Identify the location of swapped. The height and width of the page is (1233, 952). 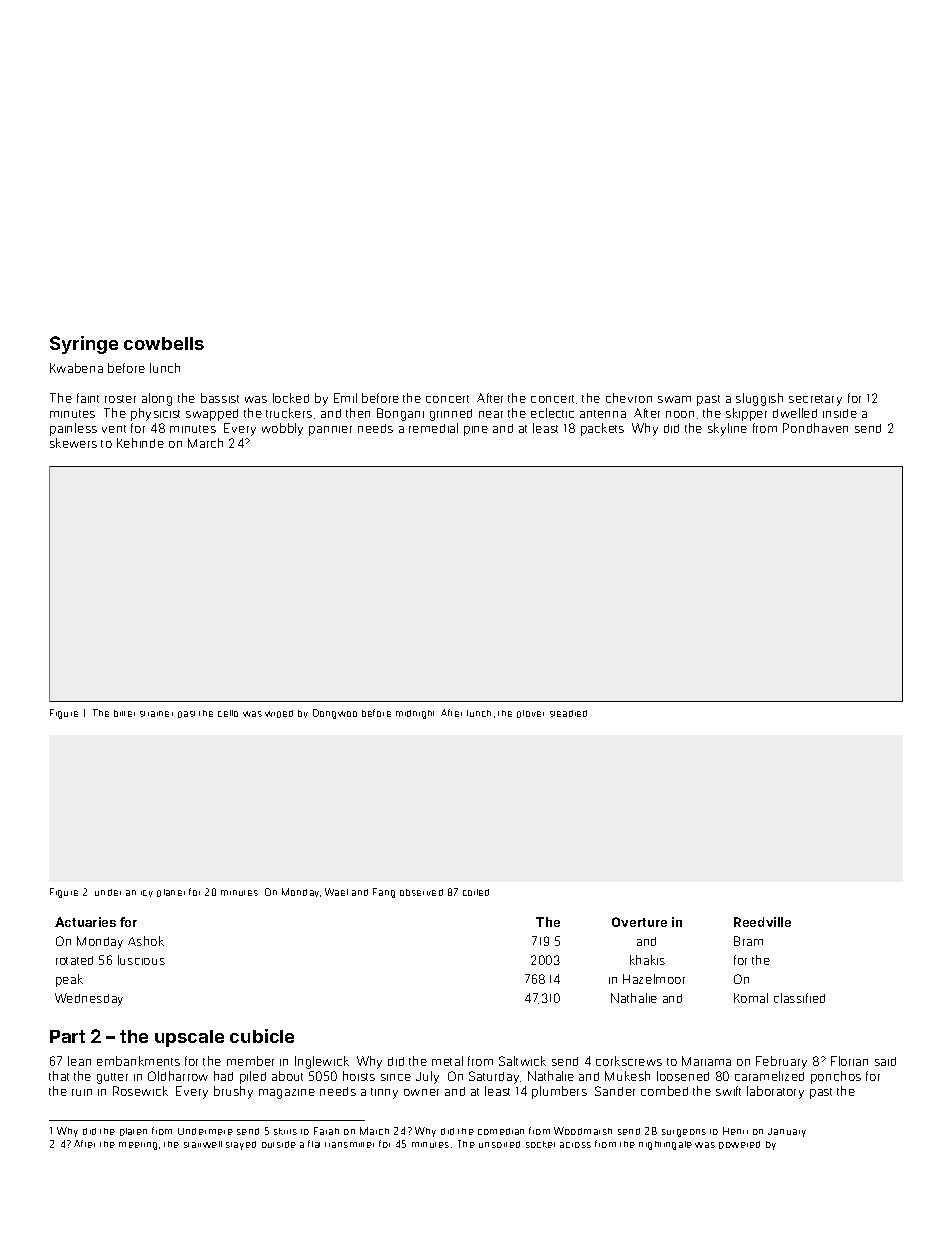
(212, 415).
